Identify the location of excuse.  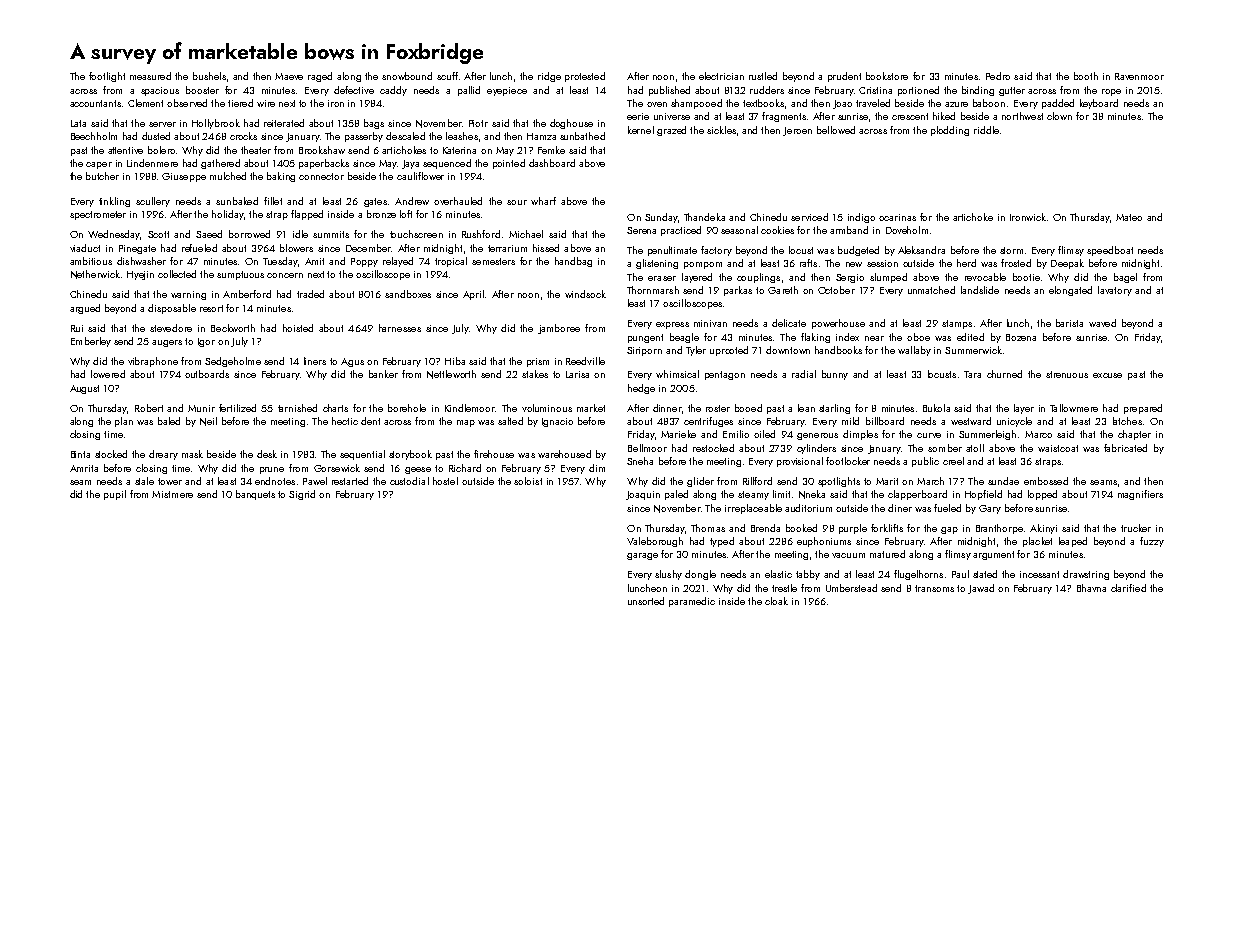
(1107, 375).
